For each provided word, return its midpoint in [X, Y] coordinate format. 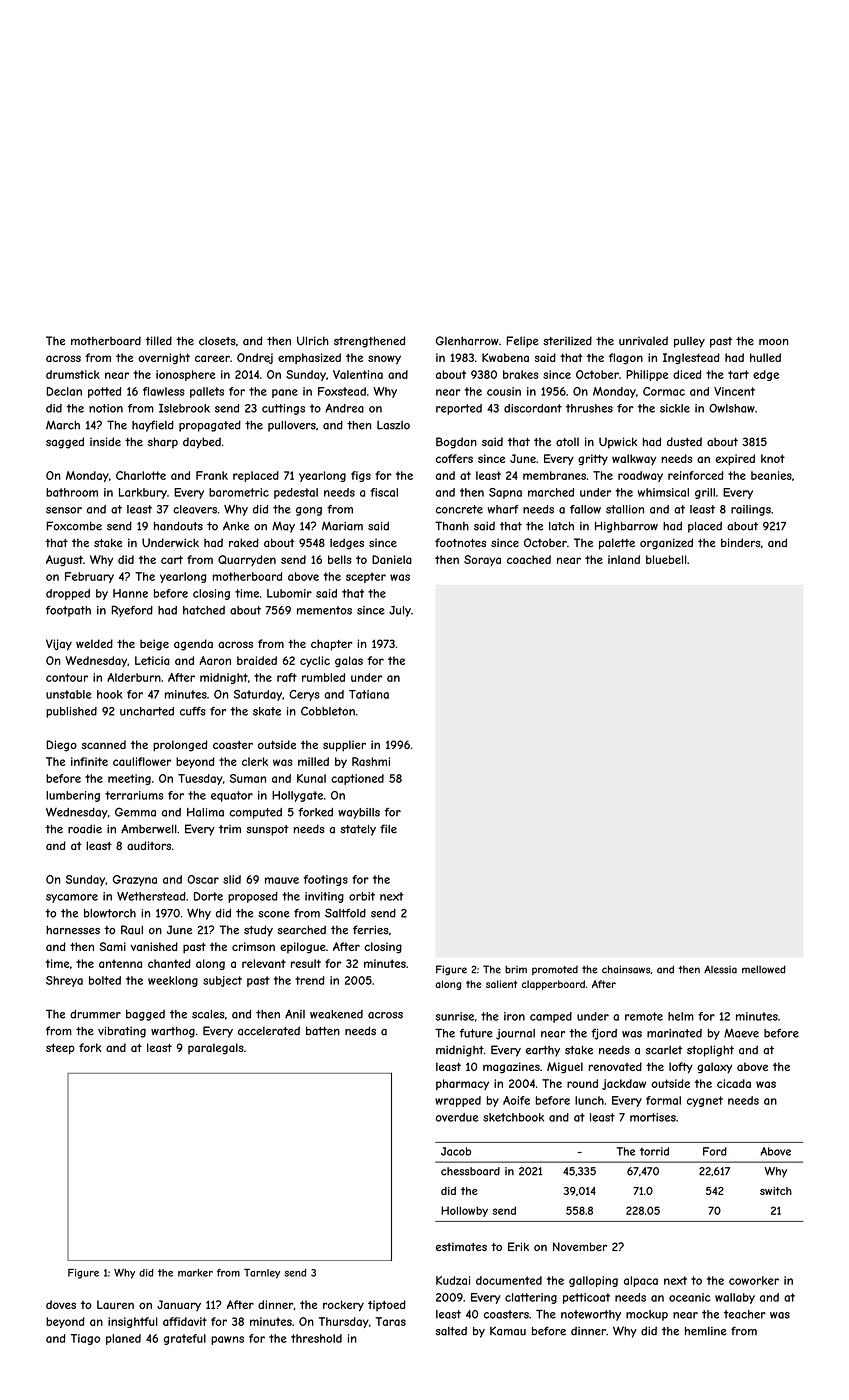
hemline [705, 1331]
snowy [384, 359]
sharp [163, 443]
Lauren [115, 1304]
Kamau [508, 1331]
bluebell [666, 559]
